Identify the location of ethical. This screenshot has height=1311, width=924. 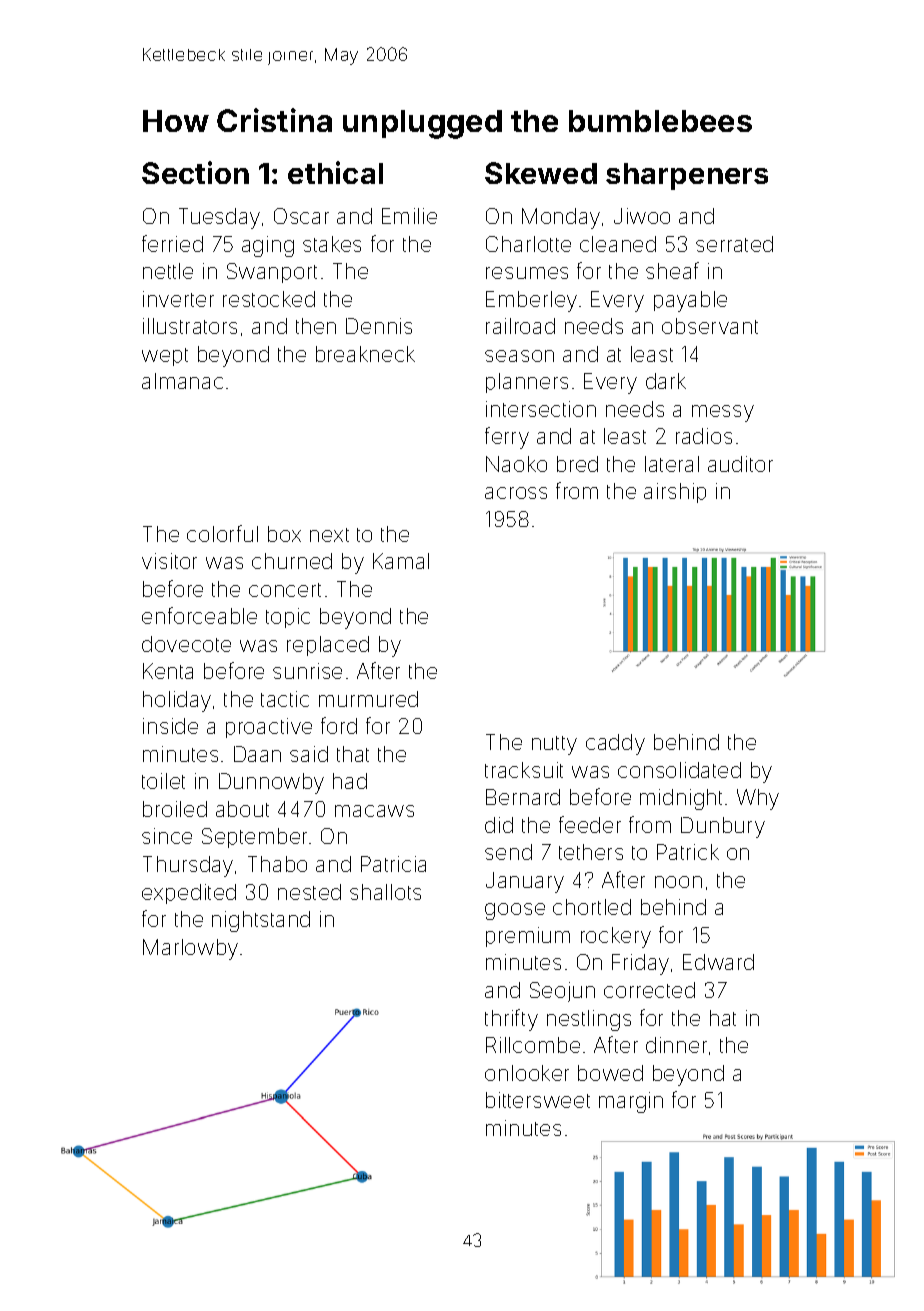
(335, 172).
